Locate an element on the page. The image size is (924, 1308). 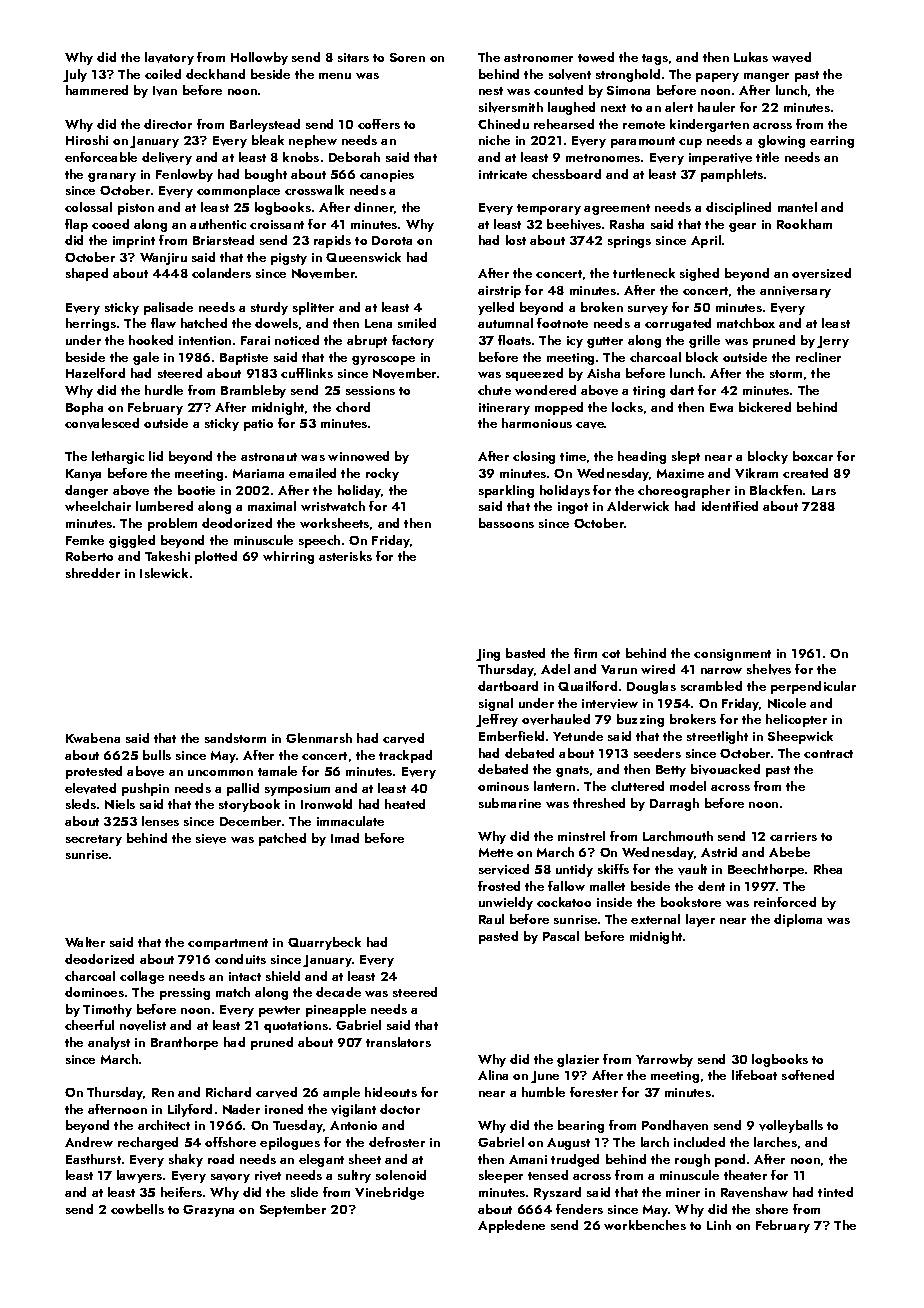
Appledene is located at coordinates (511, 1226).
